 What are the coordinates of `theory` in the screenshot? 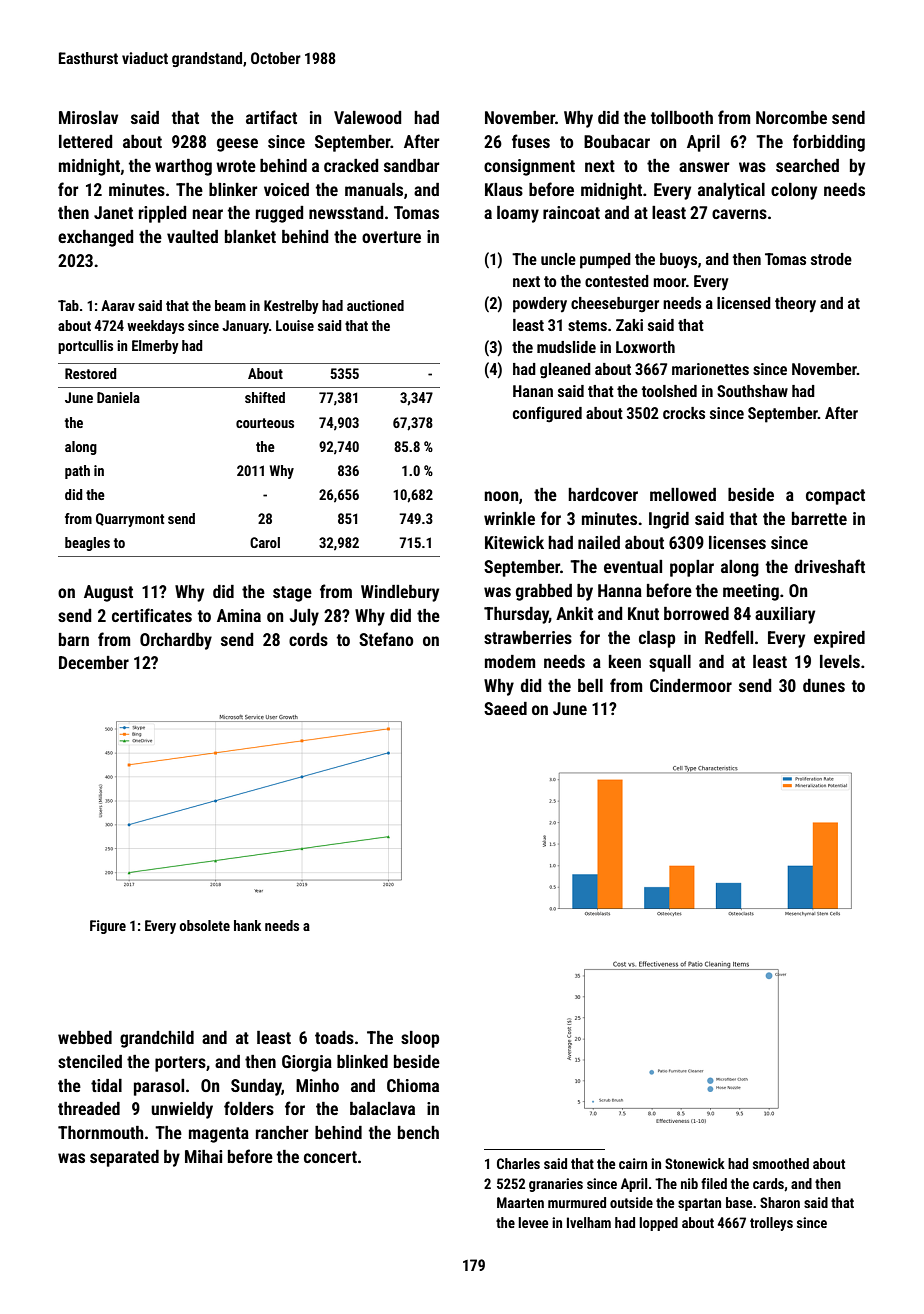 It's located at (795, 305).
